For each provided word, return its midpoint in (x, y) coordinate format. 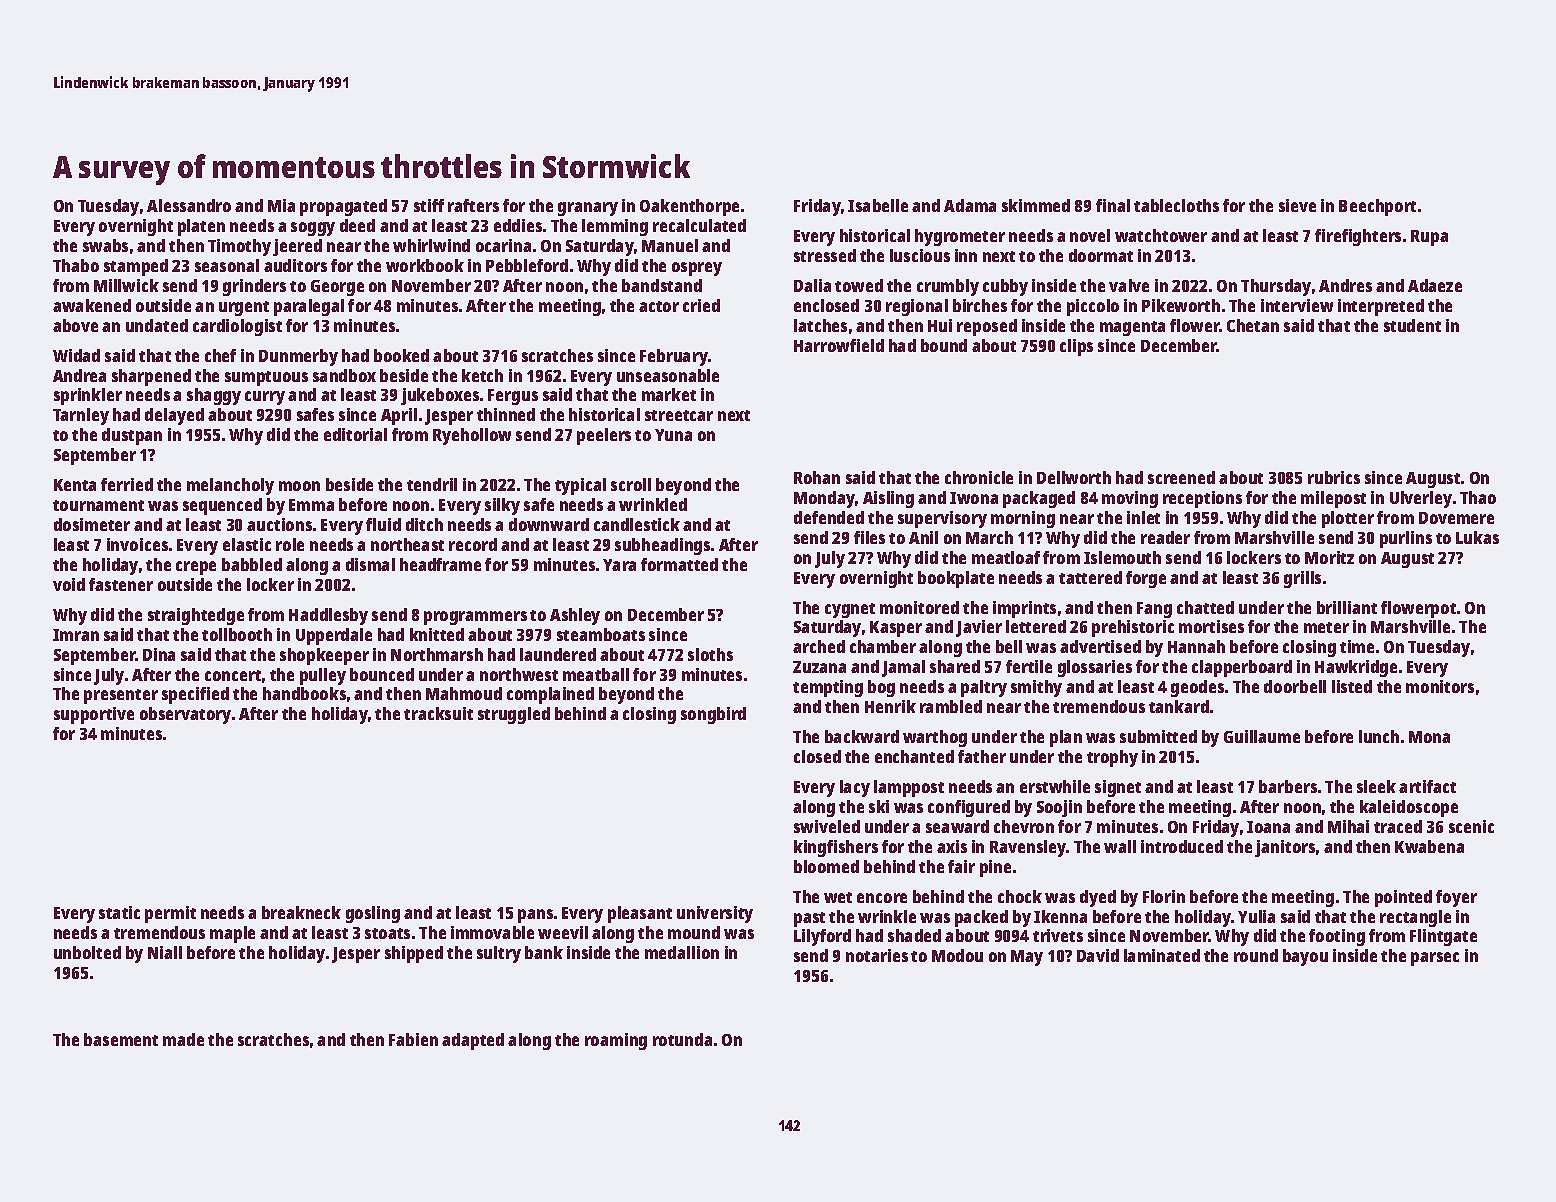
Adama (970, 205)
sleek (1376, 786)
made (183, 1039)
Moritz (1329, 557)
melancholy (230, 486)
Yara (619, 565)
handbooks (304, 693)
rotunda (682, 1039)
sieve (1297, 205)
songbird (713, 715)
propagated (343, 207)
